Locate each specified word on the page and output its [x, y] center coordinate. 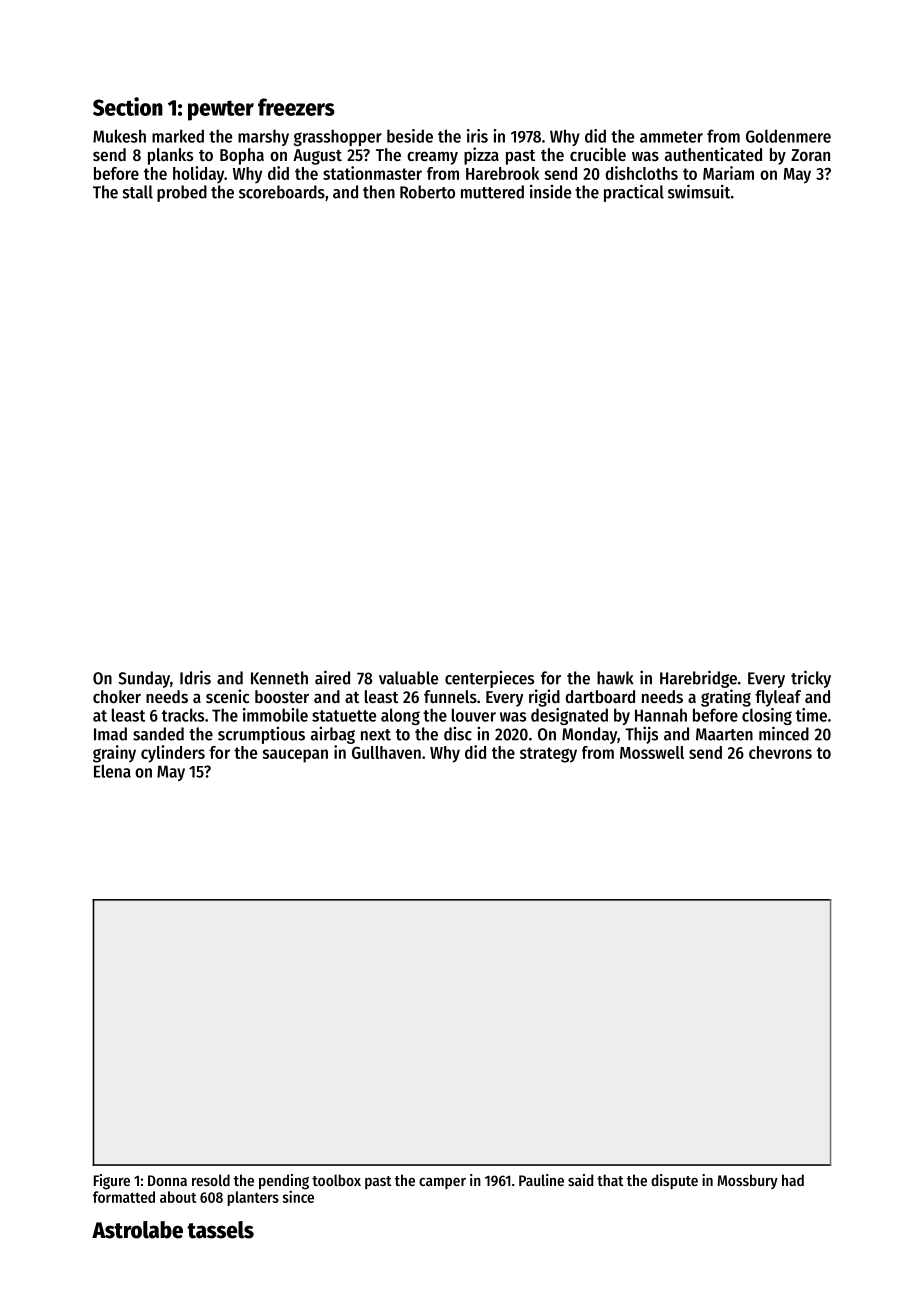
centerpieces [489, 679]
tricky [811, 679]
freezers [296, 107]
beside [410, 136]
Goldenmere [788, 136]
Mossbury [747, 1181]
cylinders [173, 754]
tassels [220, 1230]
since [298, 1196]
